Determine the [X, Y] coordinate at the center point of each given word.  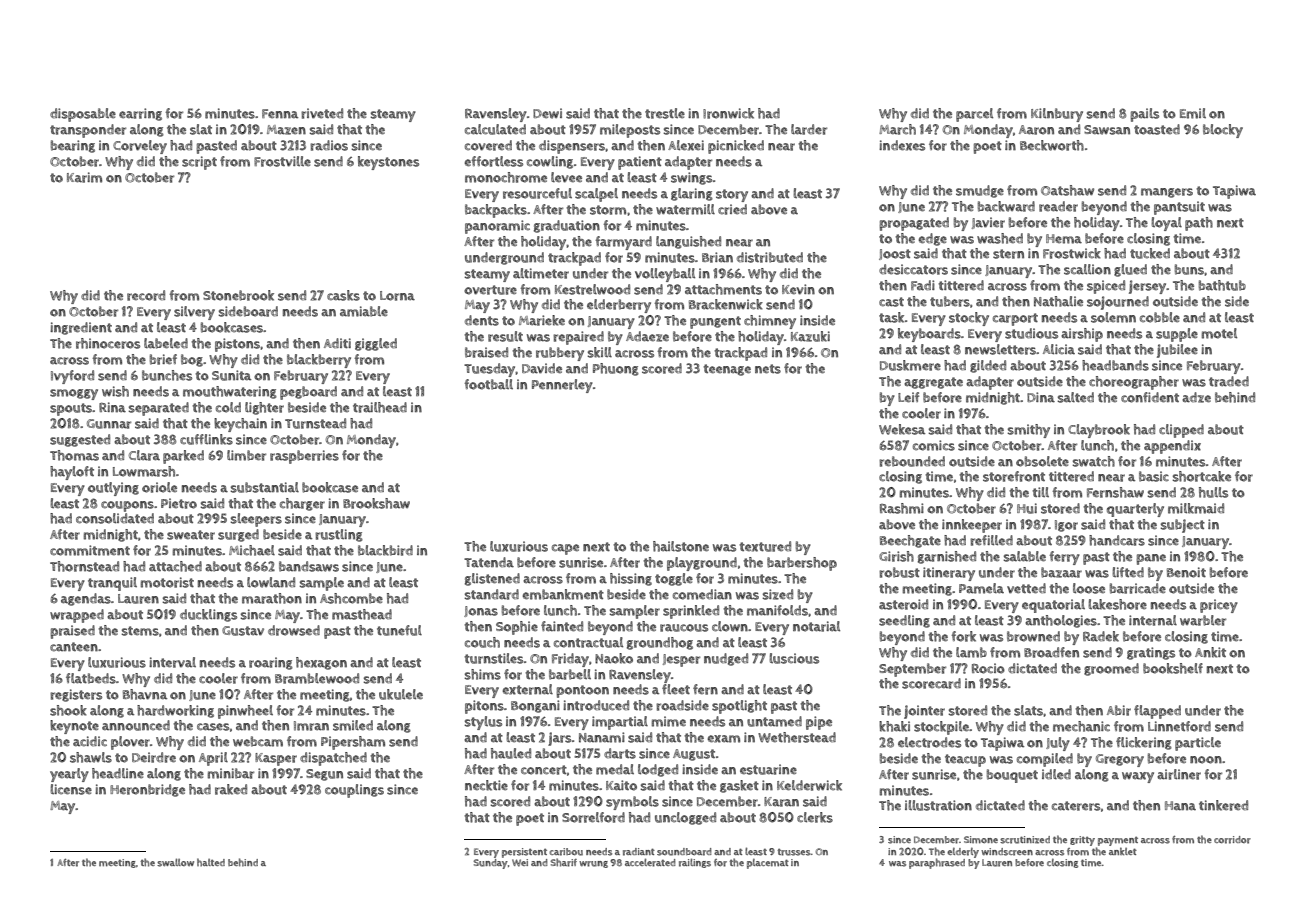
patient [640, 163]
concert [544, 770]
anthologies [1061, 621]
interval [172, 662]
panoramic [497, 227]
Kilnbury [1057, 115]
